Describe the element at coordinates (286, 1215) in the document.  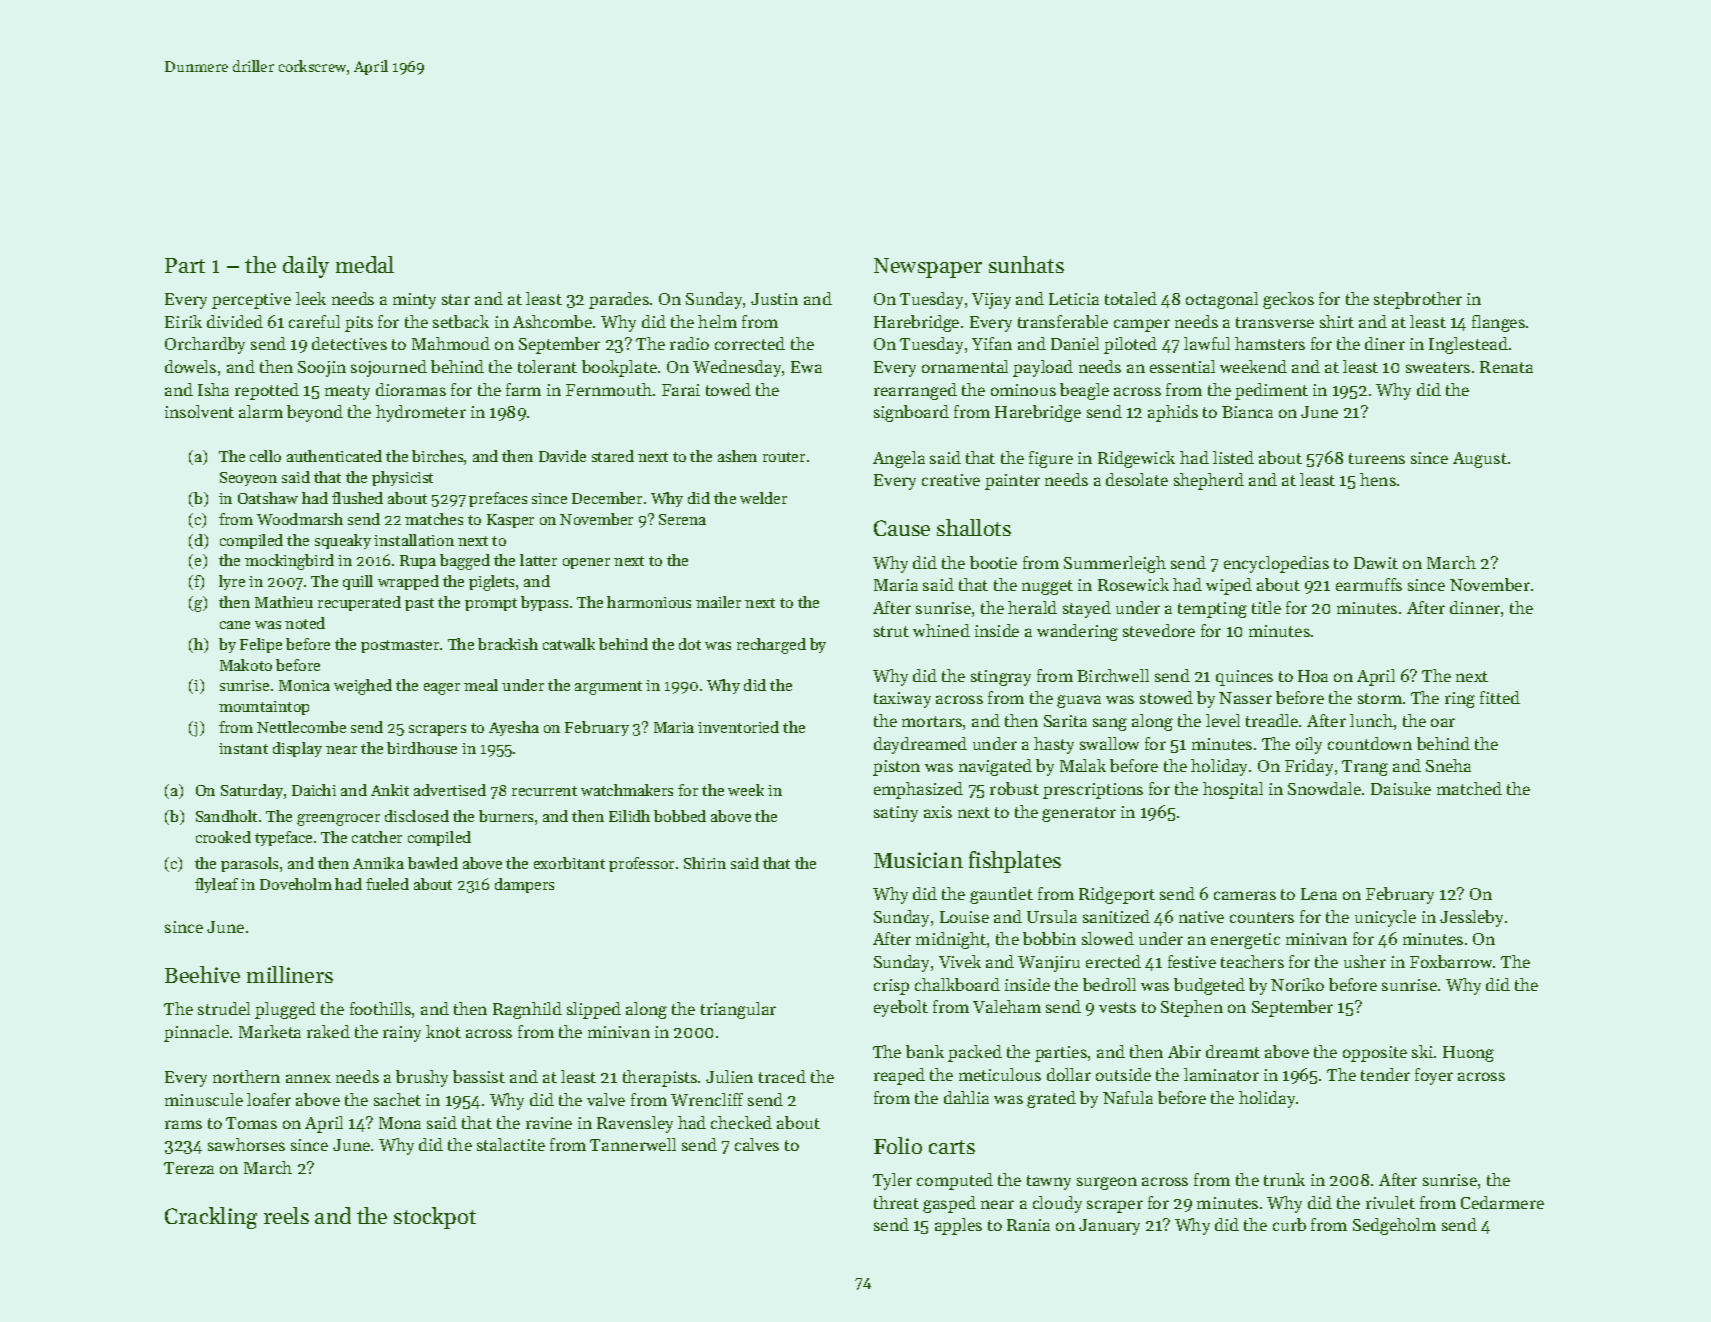
I see `reels` at that location.
